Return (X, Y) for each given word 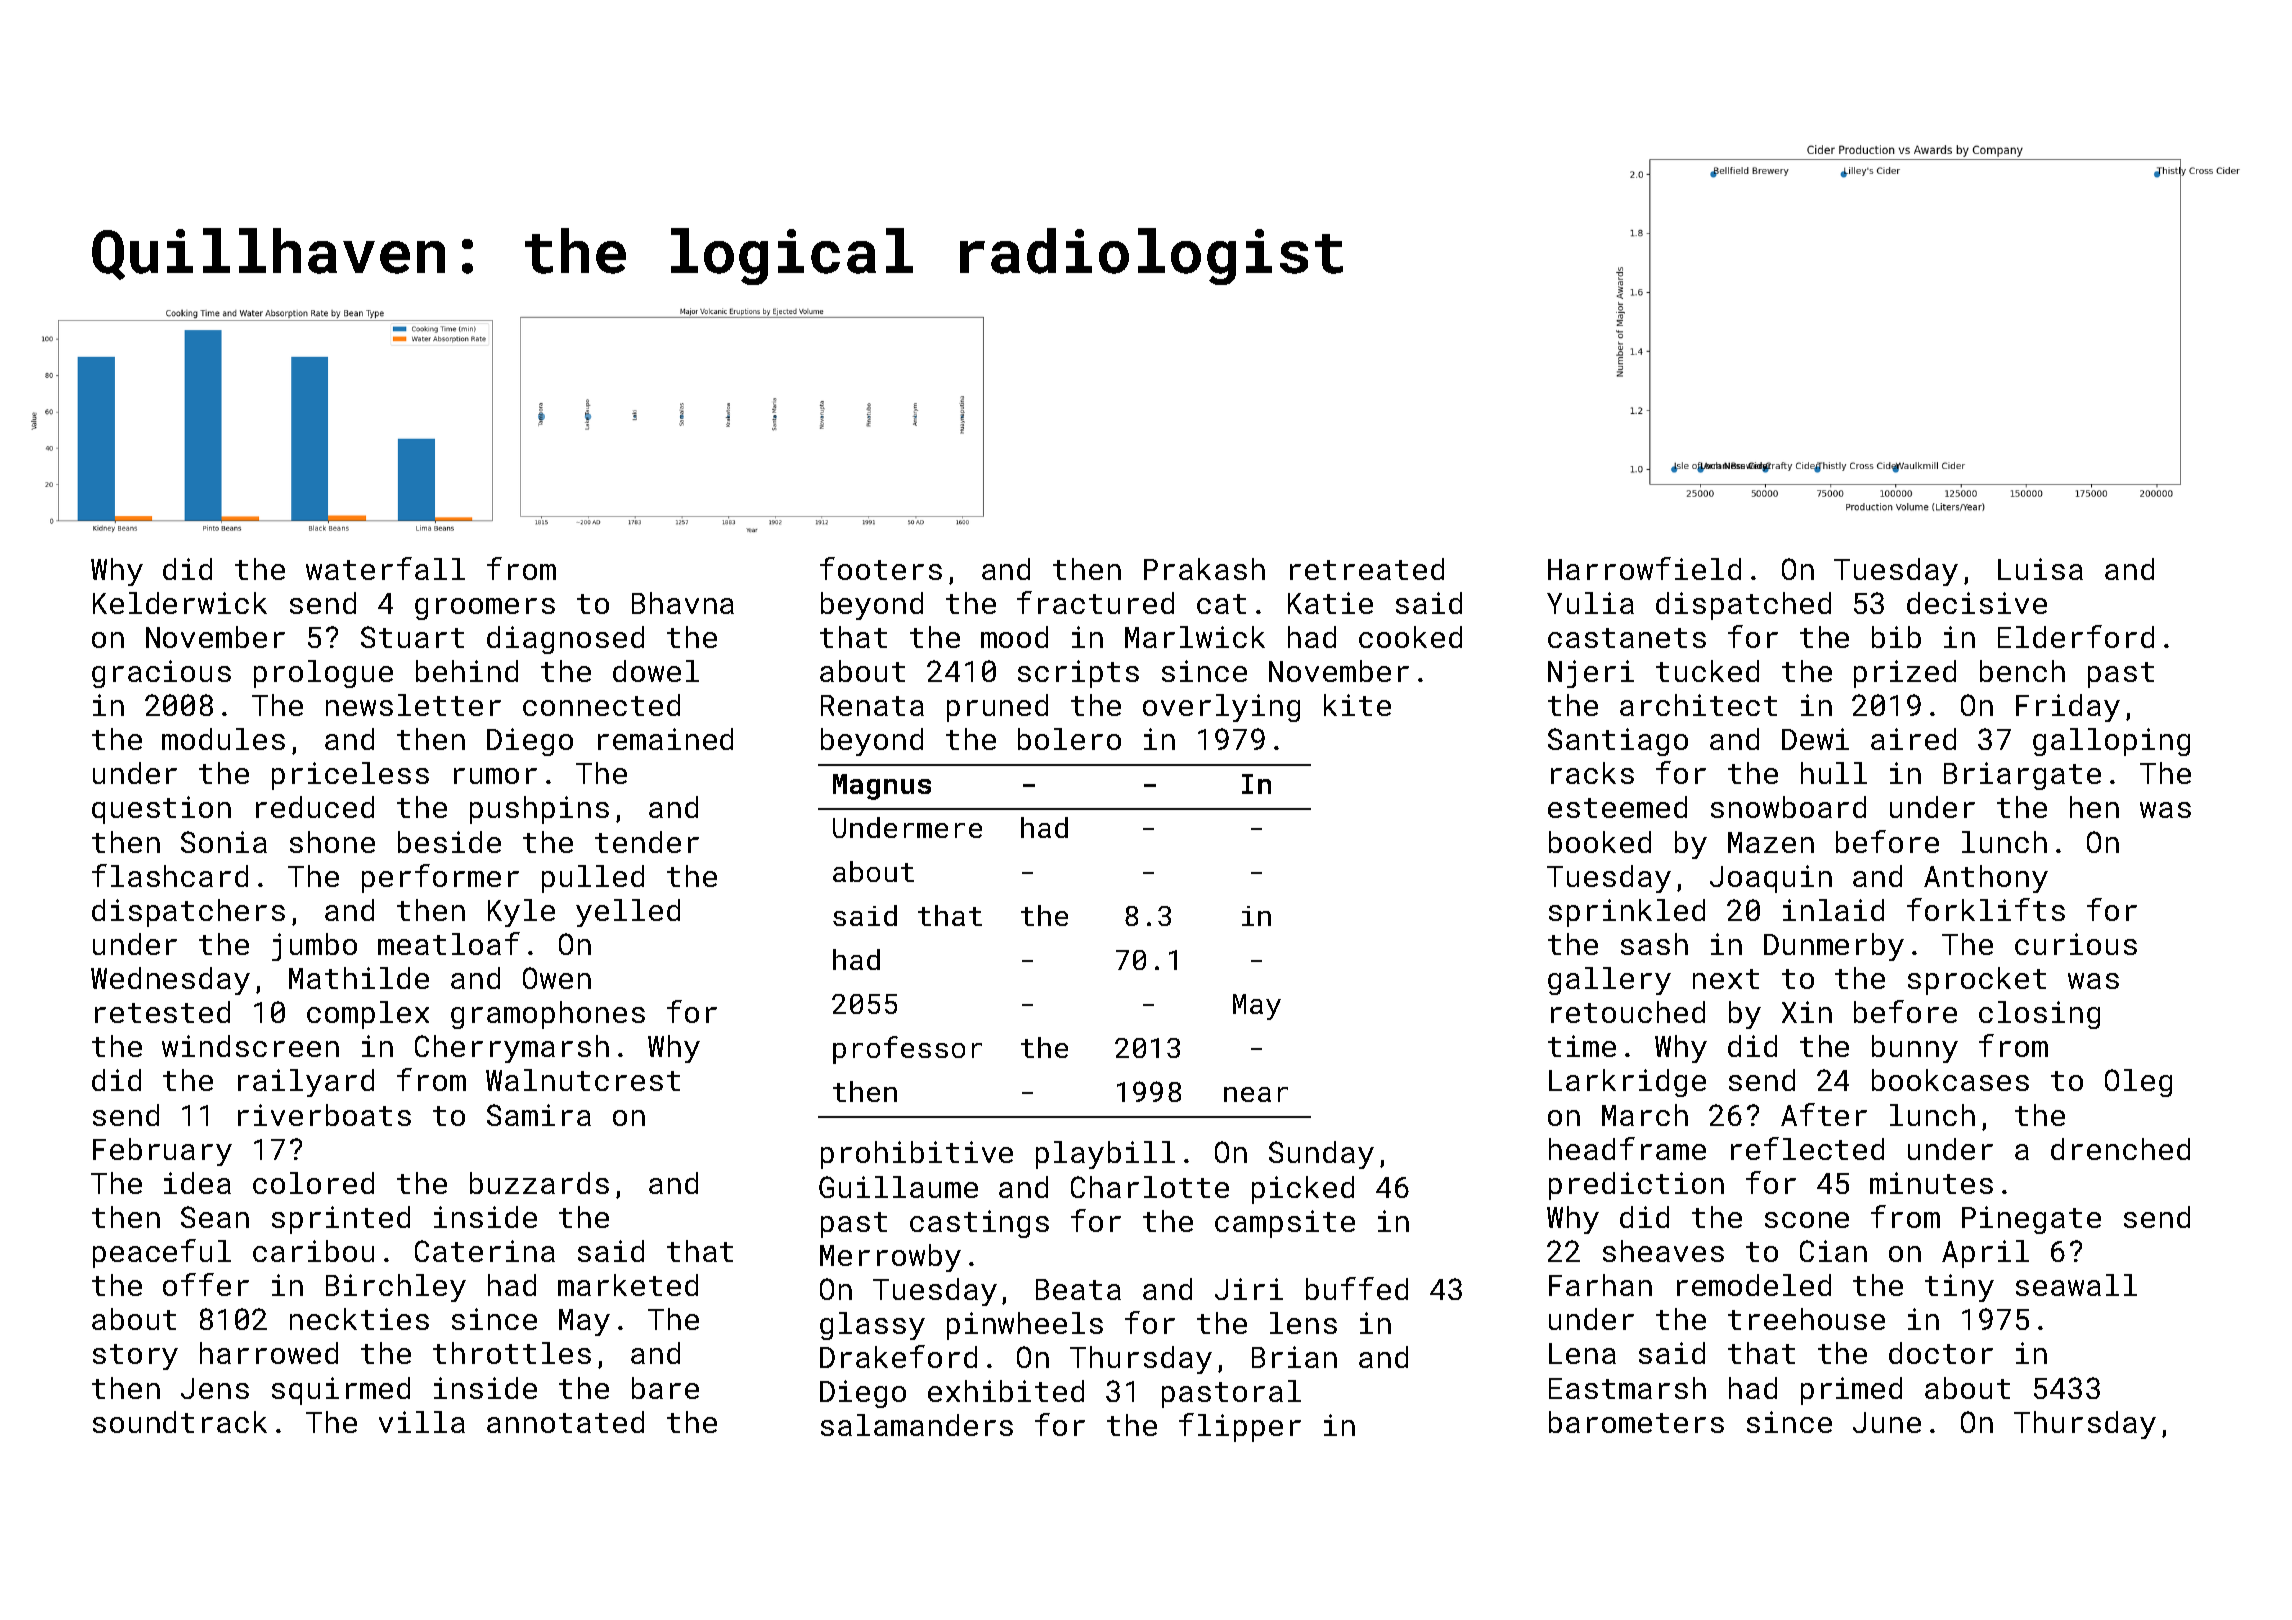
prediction (1636, 1186)
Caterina (485, 1251)
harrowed (269, 1353)
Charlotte (1150, 1187)
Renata (872, 705)
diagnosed (565, 640)
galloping (2111, 742)
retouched (1628, 1012)
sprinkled (1627, 913)
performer (440, 878)
